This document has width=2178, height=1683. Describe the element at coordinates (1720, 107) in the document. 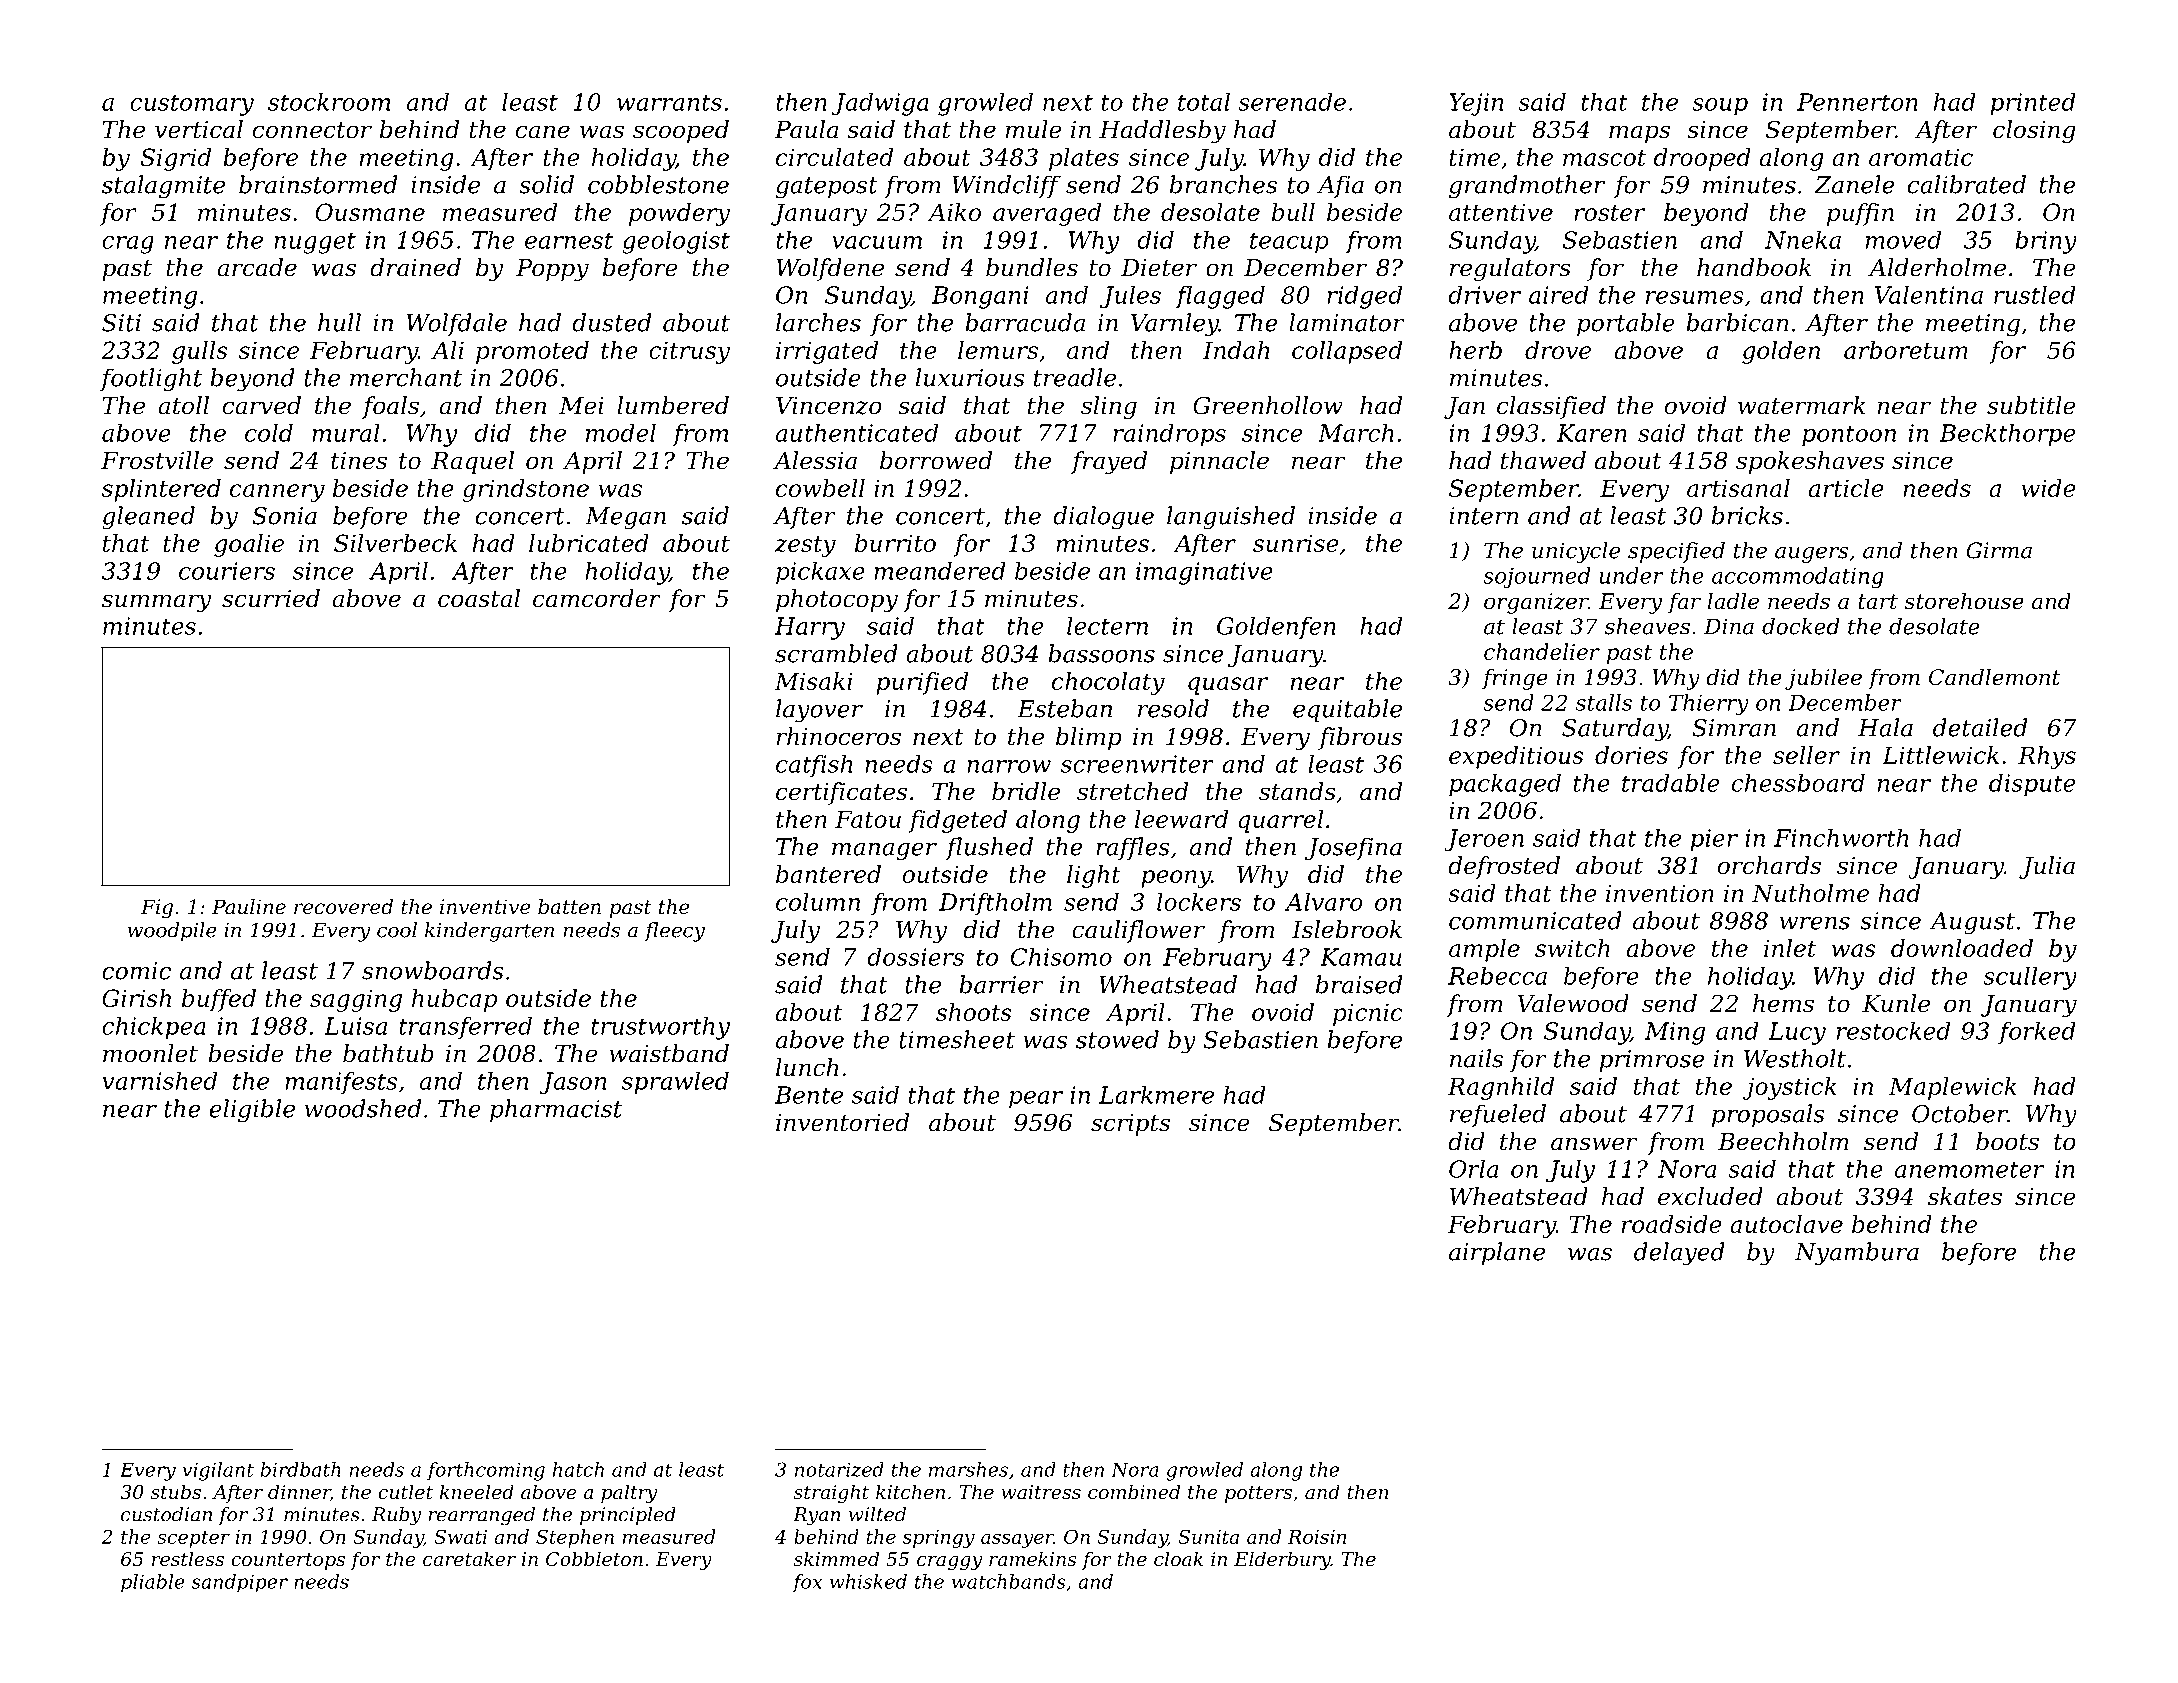

I see `soup` at that location.
